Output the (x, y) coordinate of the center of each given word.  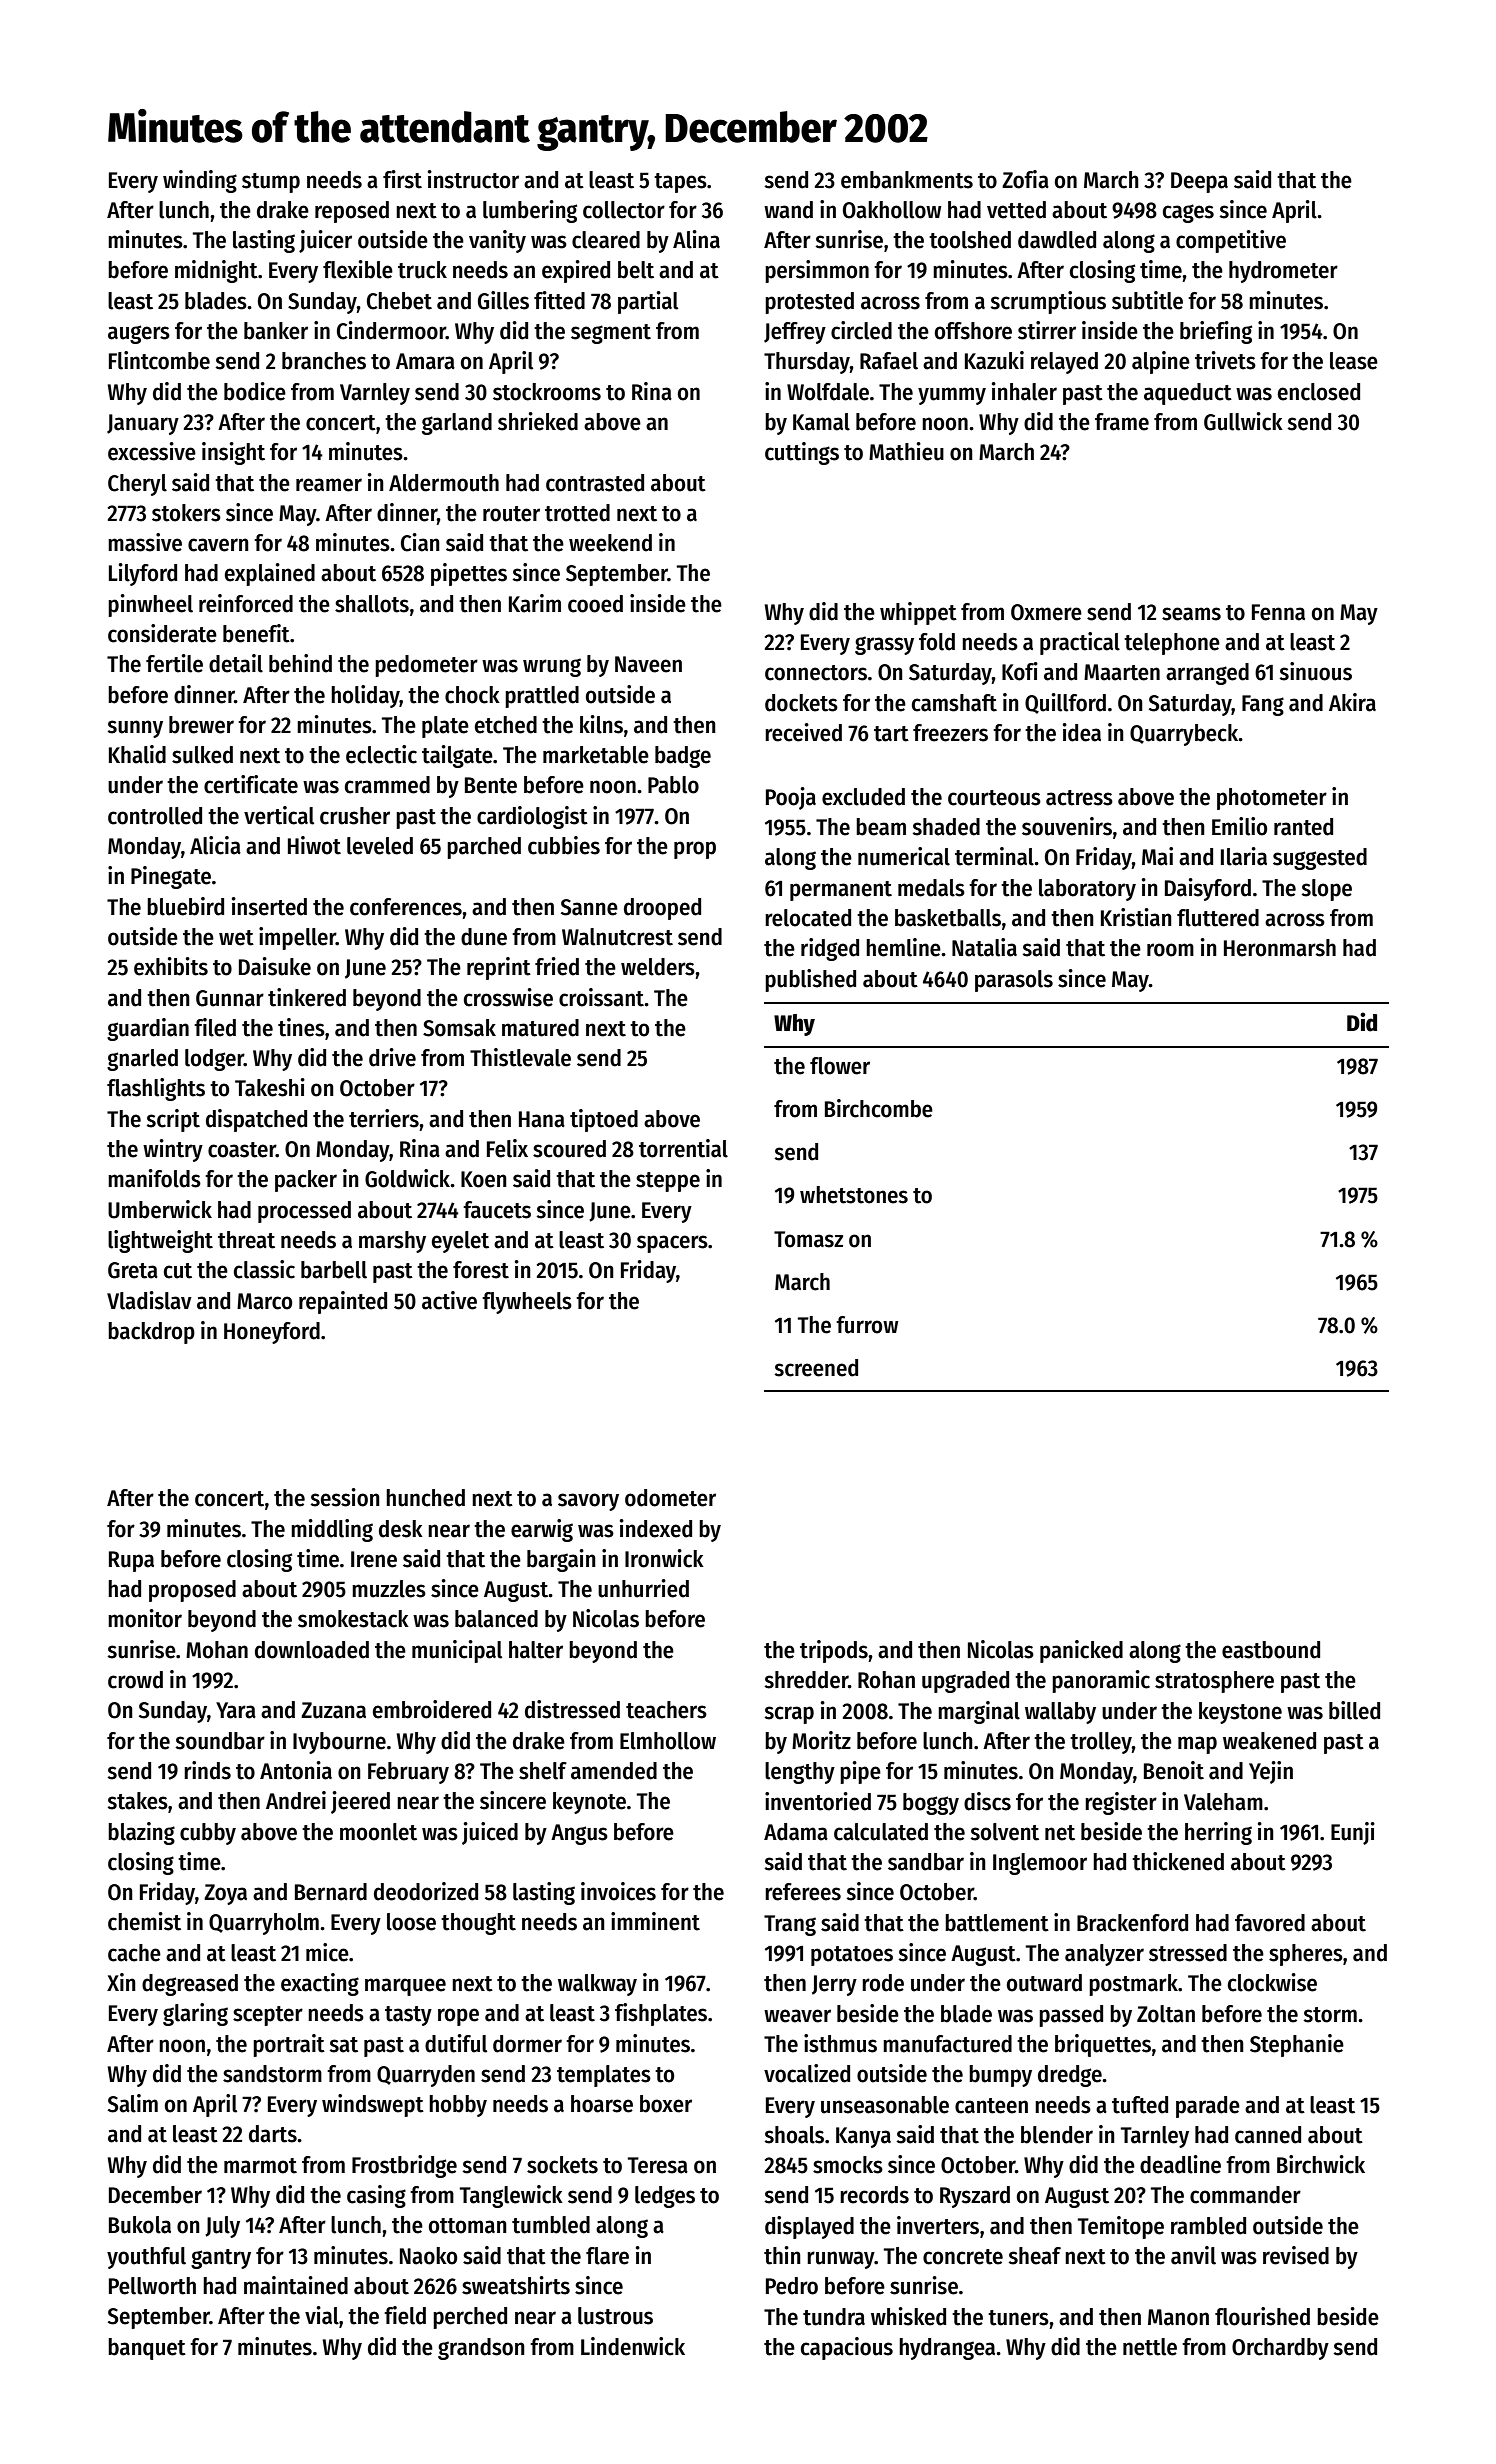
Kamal (821, 422)
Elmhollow (668, 1741)
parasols (1014, 981)
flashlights (156, 1089)
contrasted (595, 483)
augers (139, 334)
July (222, 2227)
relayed (1064, 363)
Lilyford (143, 574)
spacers (672, 1244)
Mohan (217, 1650)
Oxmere (1046, 612)
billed (1354, 1710)
